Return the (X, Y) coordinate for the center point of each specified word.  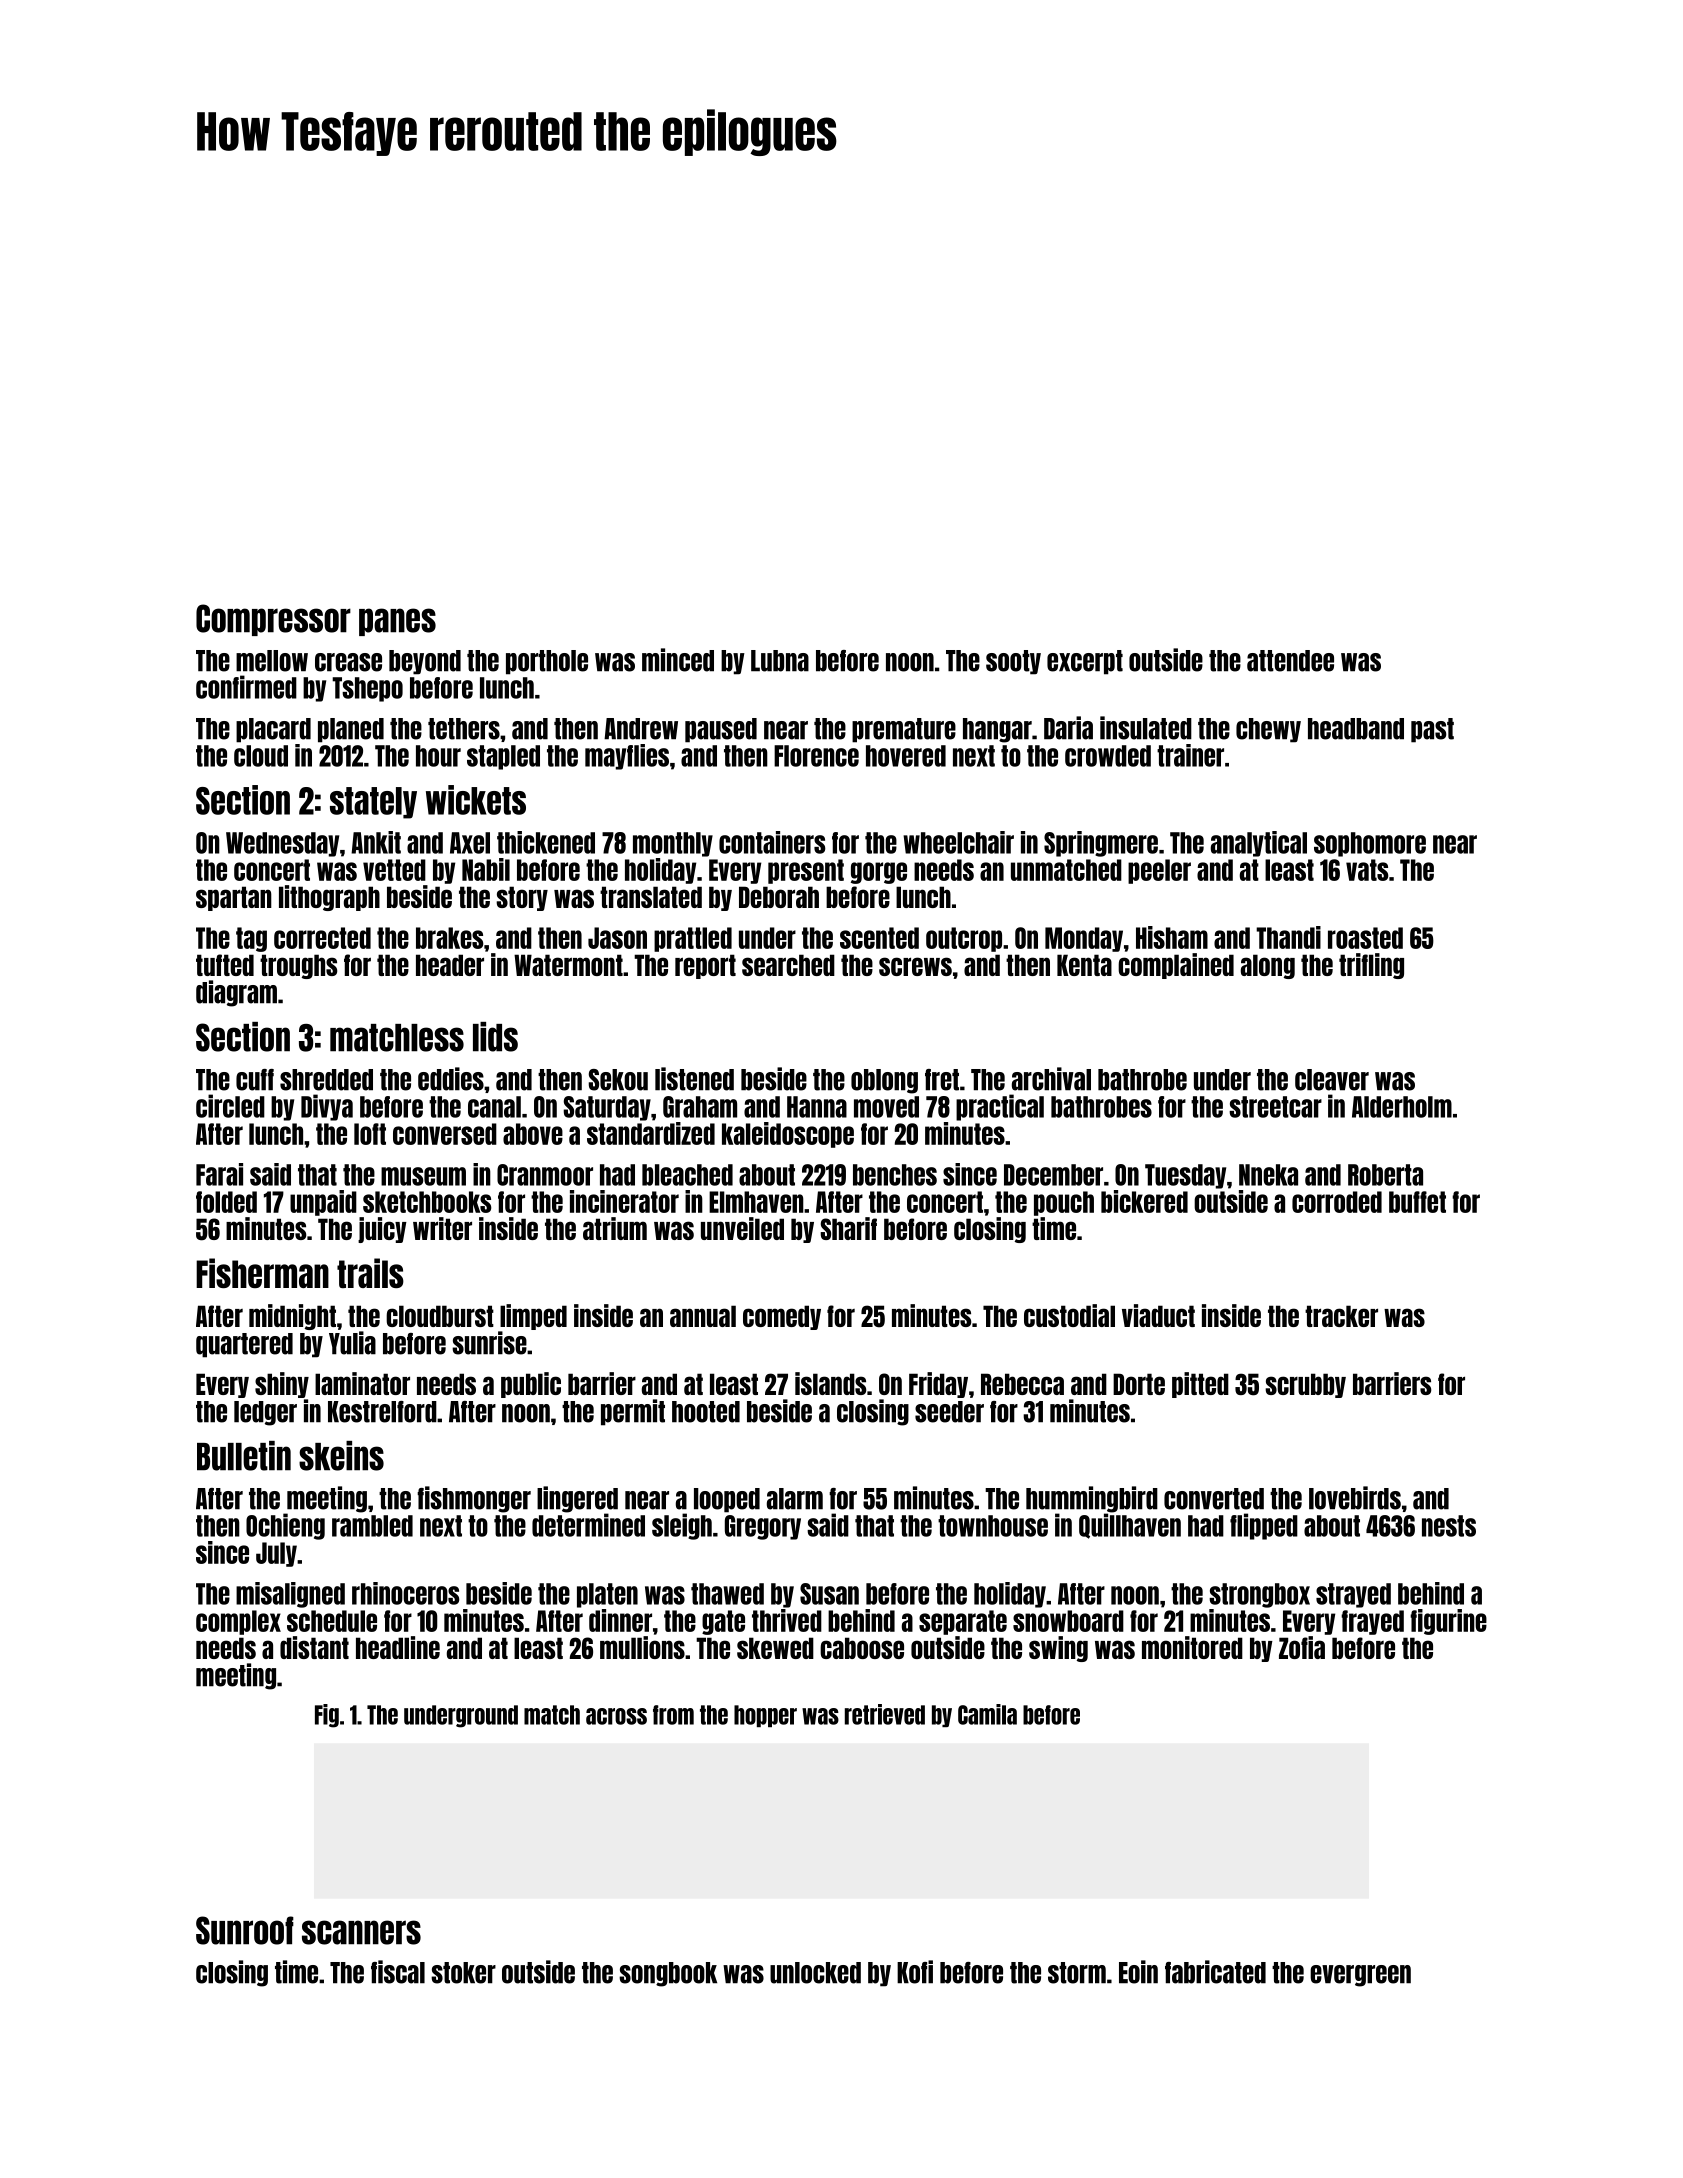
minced (678, 660)
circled (230, 1106)
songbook (668, 1974)
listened (694, 1079)
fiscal (398, 1972)
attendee (1290, 661)
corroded (1337, 1202)
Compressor (273, 620)
